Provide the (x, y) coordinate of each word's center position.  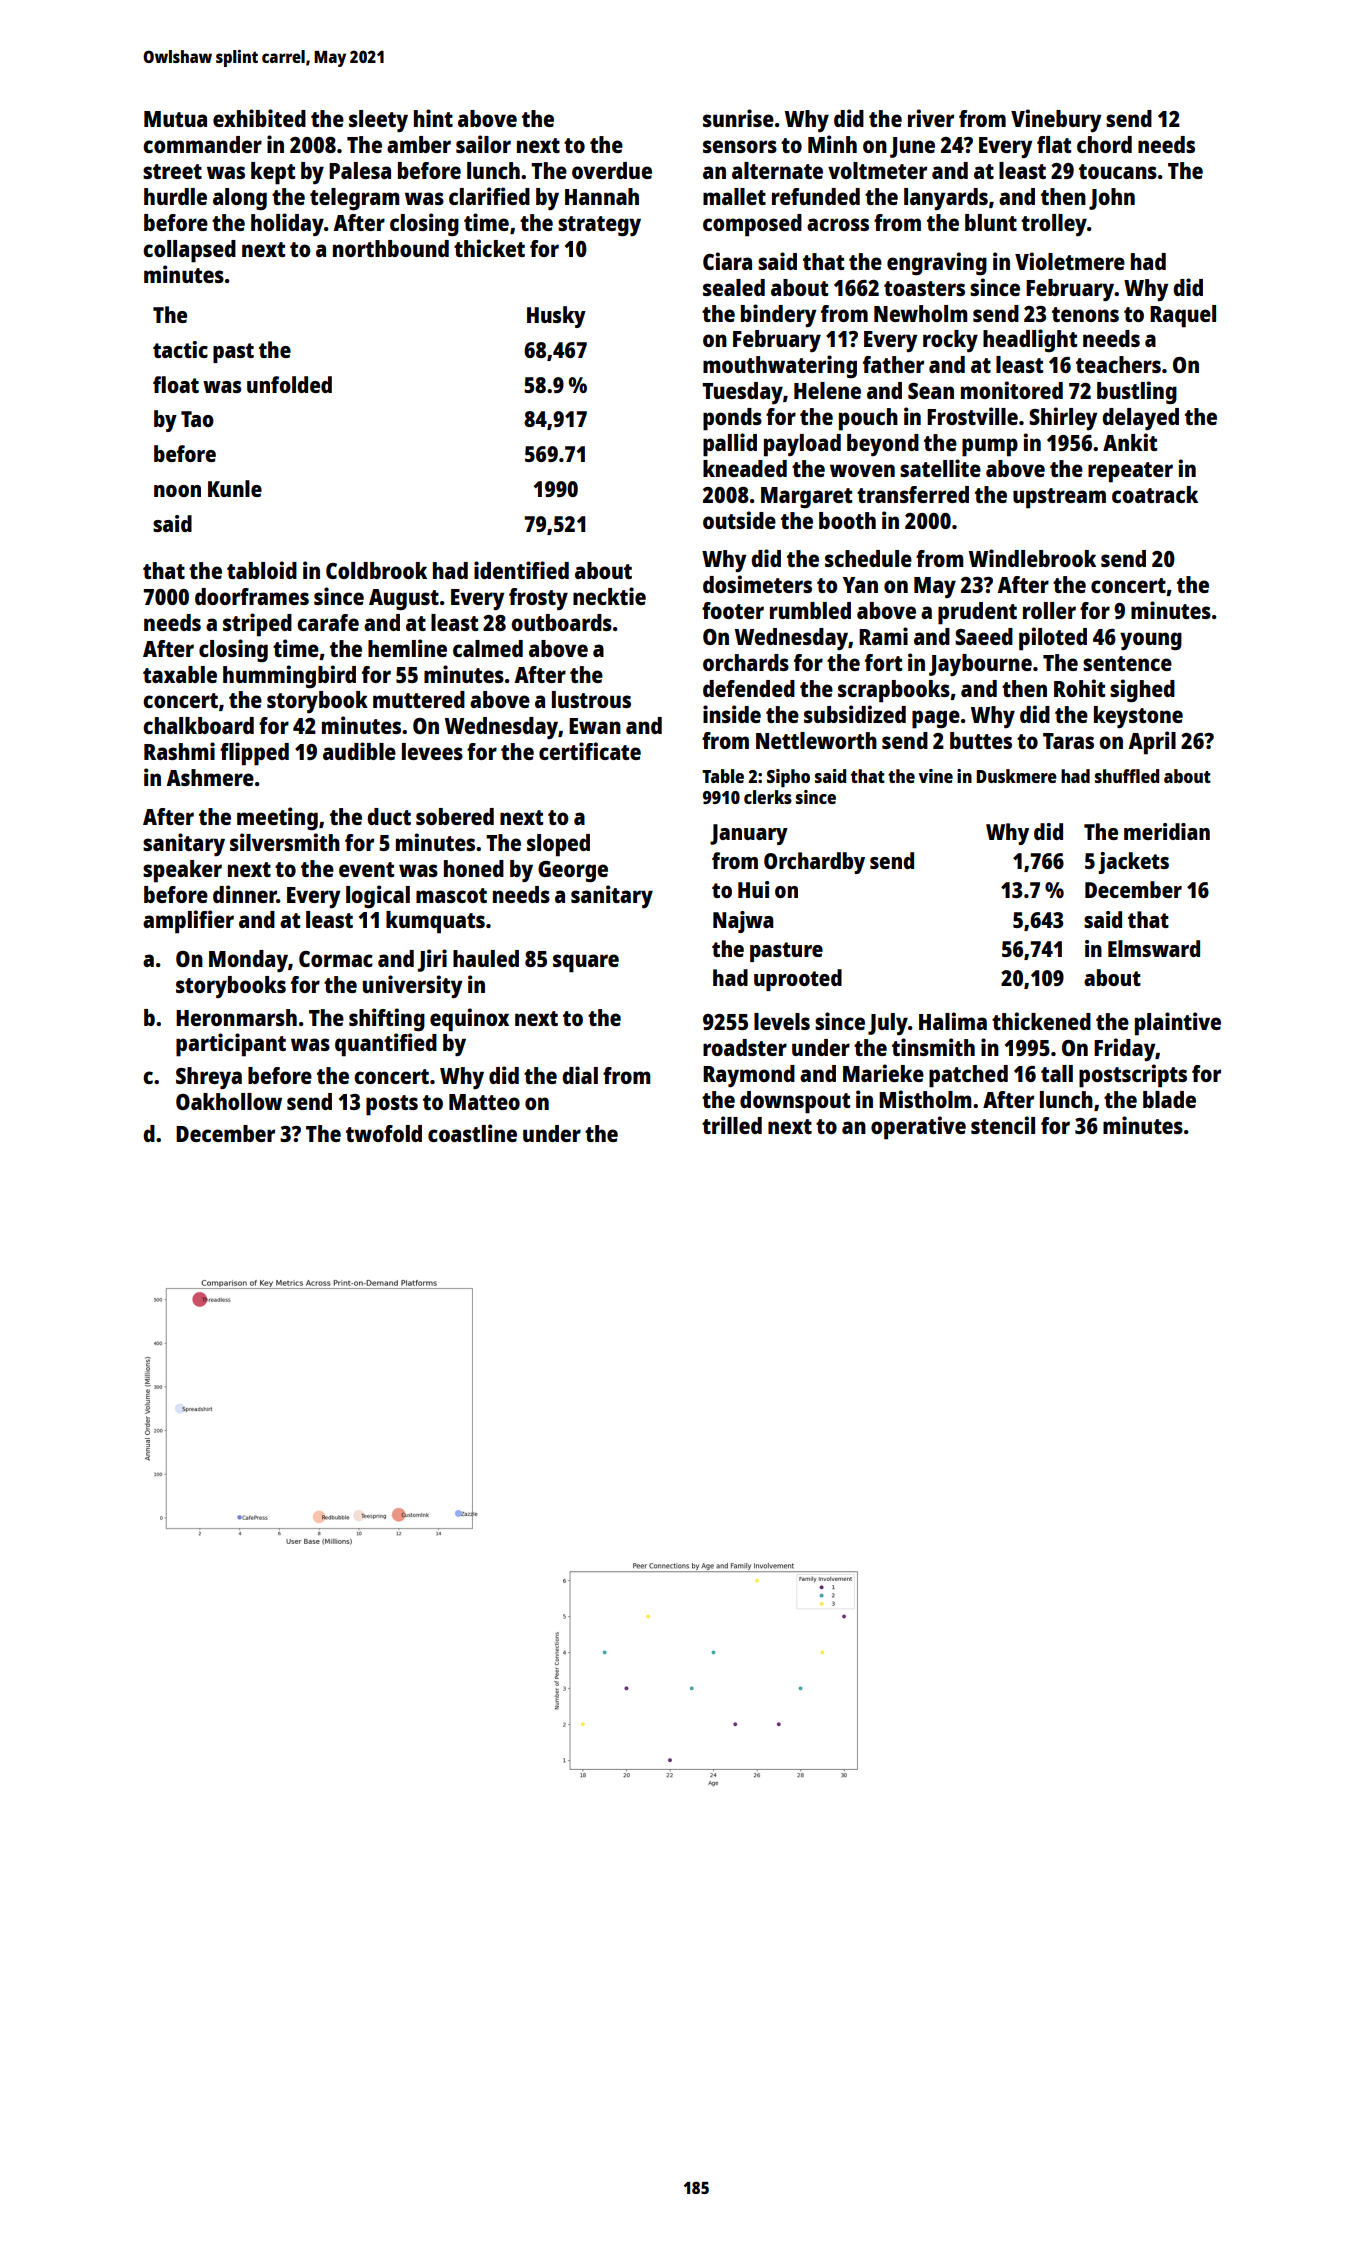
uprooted (798, 980)
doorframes (252, 596)
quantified (386, 1045)
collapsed (189, 251)
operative (918, 1128)
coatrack (1155, 494)
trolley (1054, 225)
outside (739, 520)
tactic (180, 349)
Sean (931, 391)
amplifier (188, 922)
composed (752, 225)
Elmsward (1154, 948)
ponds (732, 419)
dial (580, 1075)
